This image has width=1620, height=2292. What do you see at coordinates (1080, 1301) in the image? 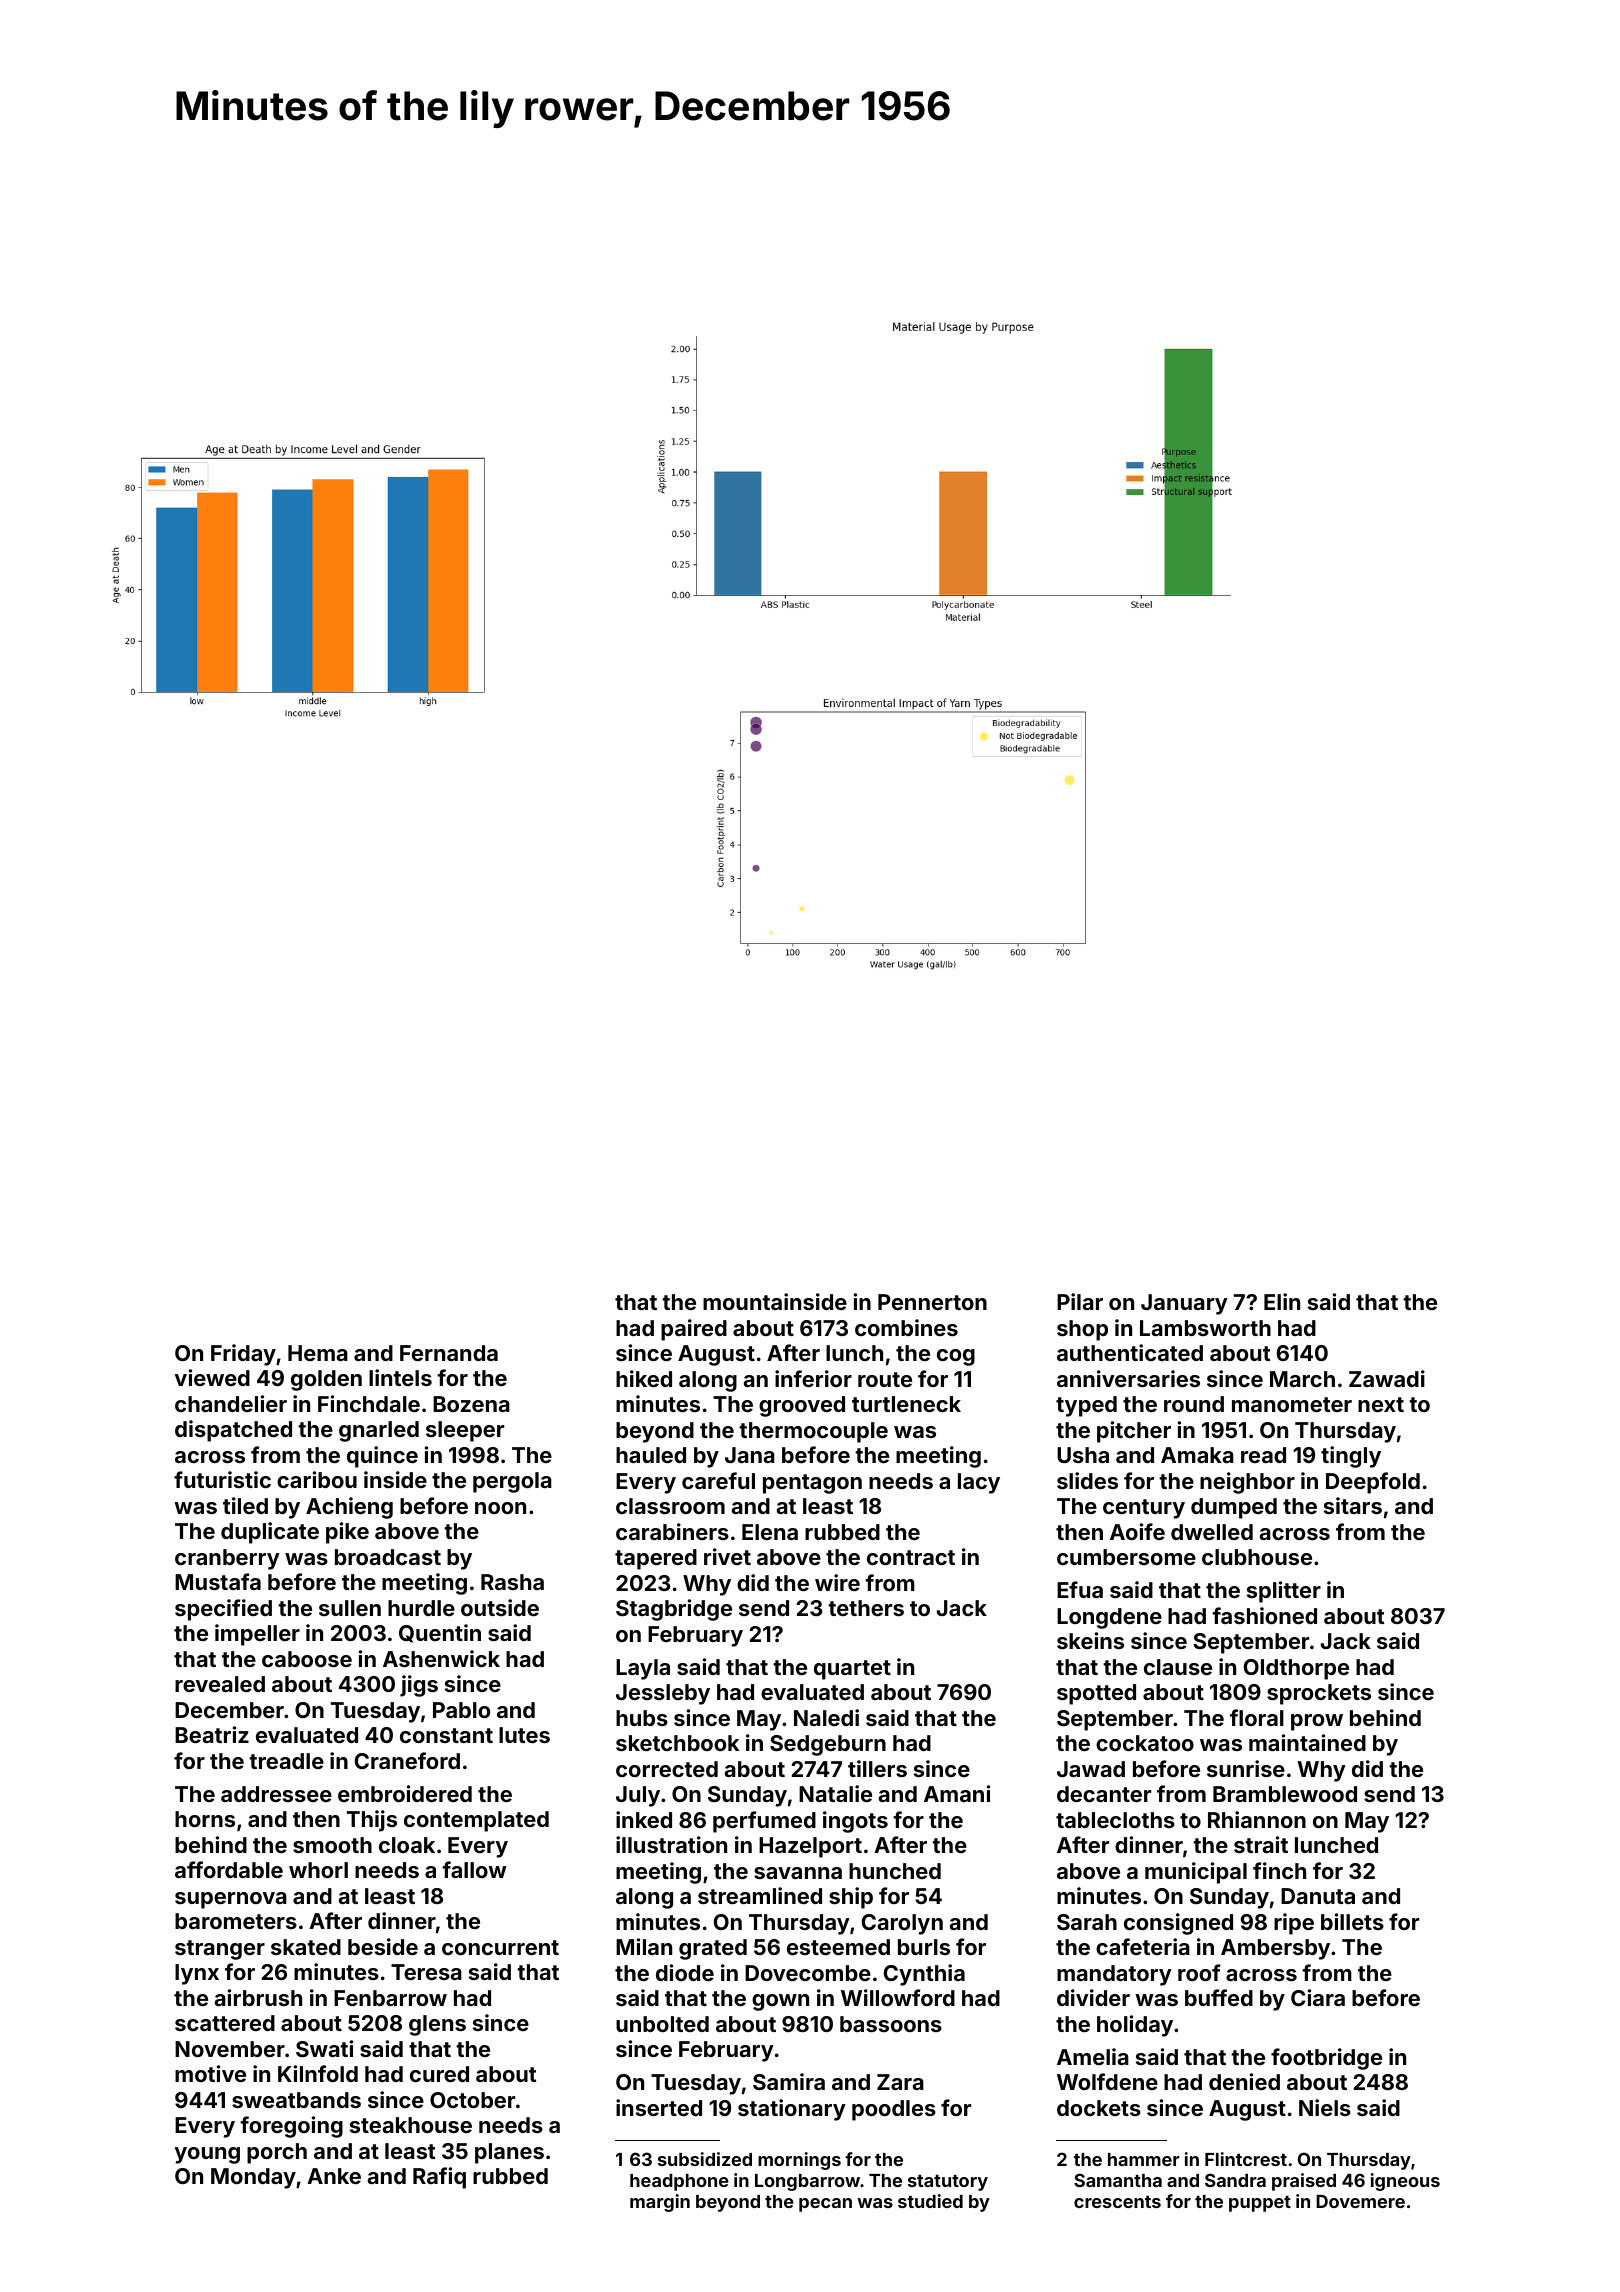
I see `Pilar` at bounding box center [1080, 1301].
